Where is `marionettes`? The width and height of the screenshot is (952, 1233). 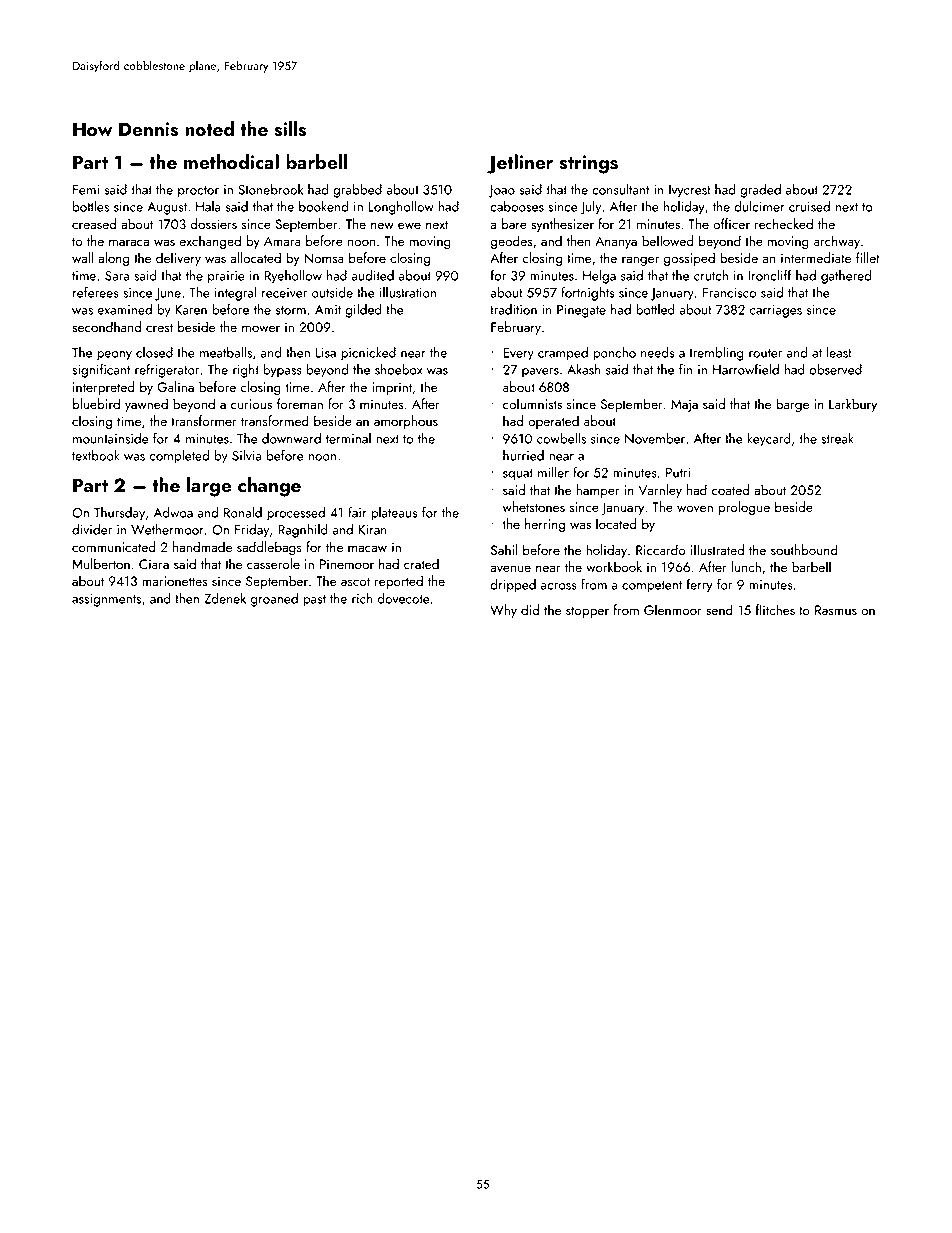
marionettes is located at coordinates (174, 581).
